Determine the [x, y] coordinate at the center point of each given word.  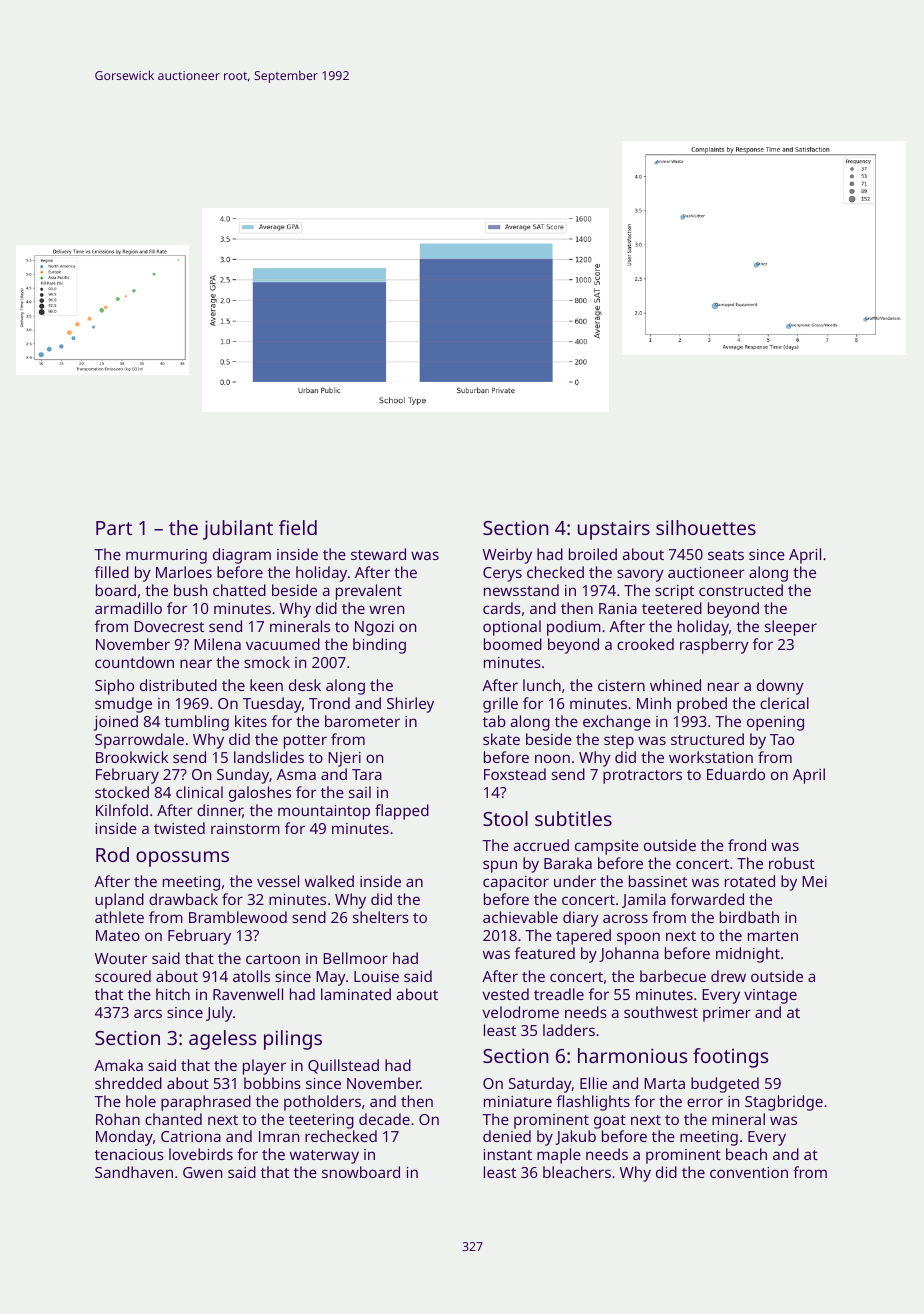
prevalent [369, 592]
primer [727, 1014]
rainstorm [245, 828]
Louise [376, 976]
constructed [741, 590]
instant [508, 1154]
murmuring [166, 556]
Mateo [118, 935]
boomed [513, 644]
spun [500, 866]
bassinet [658, 881]
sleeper [791, 628]
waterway [324, 1157]
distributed [178, 685]
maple [559, 1156]
